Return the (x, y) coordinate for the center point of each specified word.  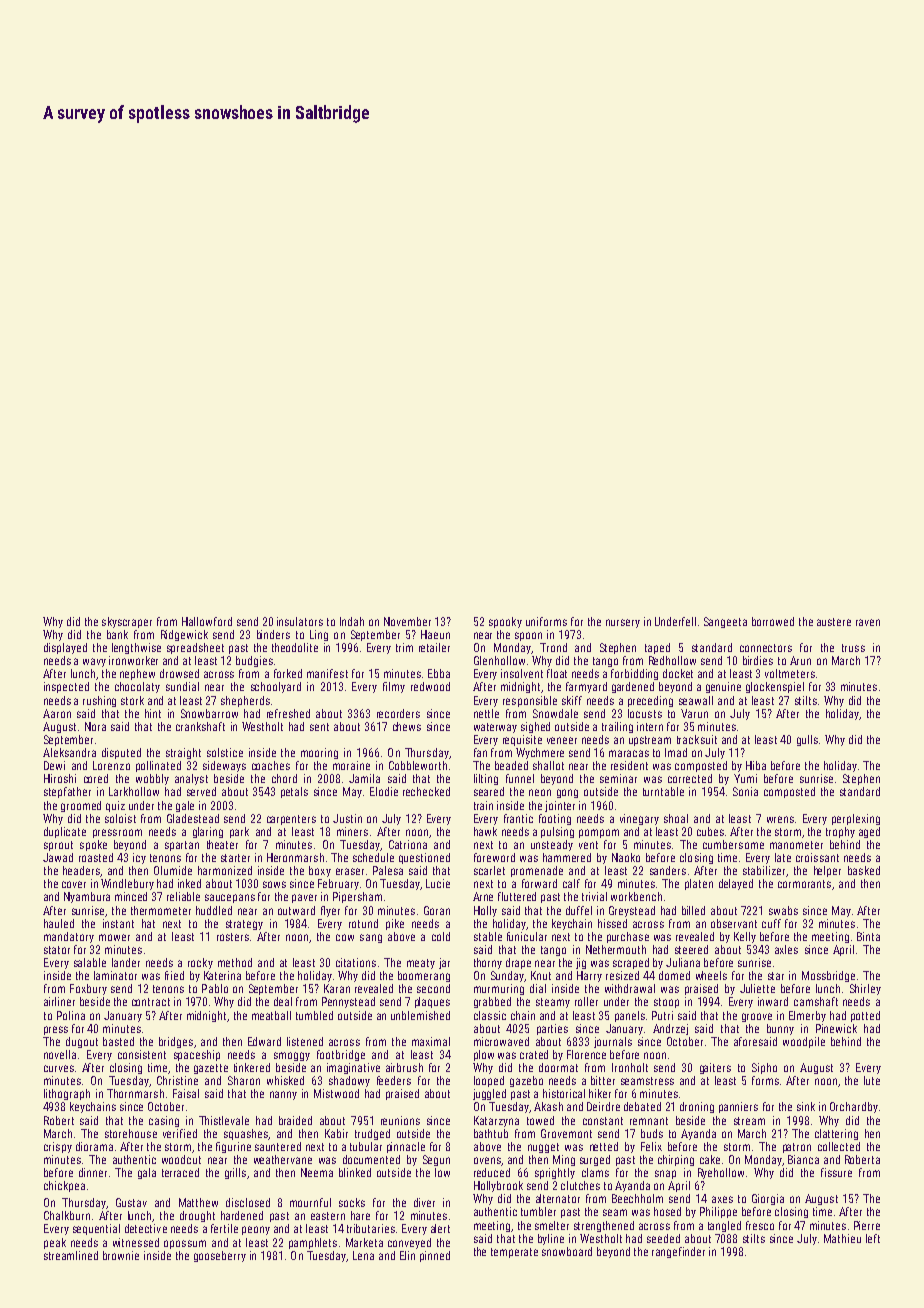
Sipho (764, 1068)
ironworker (133, 660)
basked (864, 870)
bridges (176, 1042)
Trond (553, 647)
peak (55, 1243)
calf (571, 883)
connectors (766, 648)
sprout (58, 846)
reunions (400, 1120)
